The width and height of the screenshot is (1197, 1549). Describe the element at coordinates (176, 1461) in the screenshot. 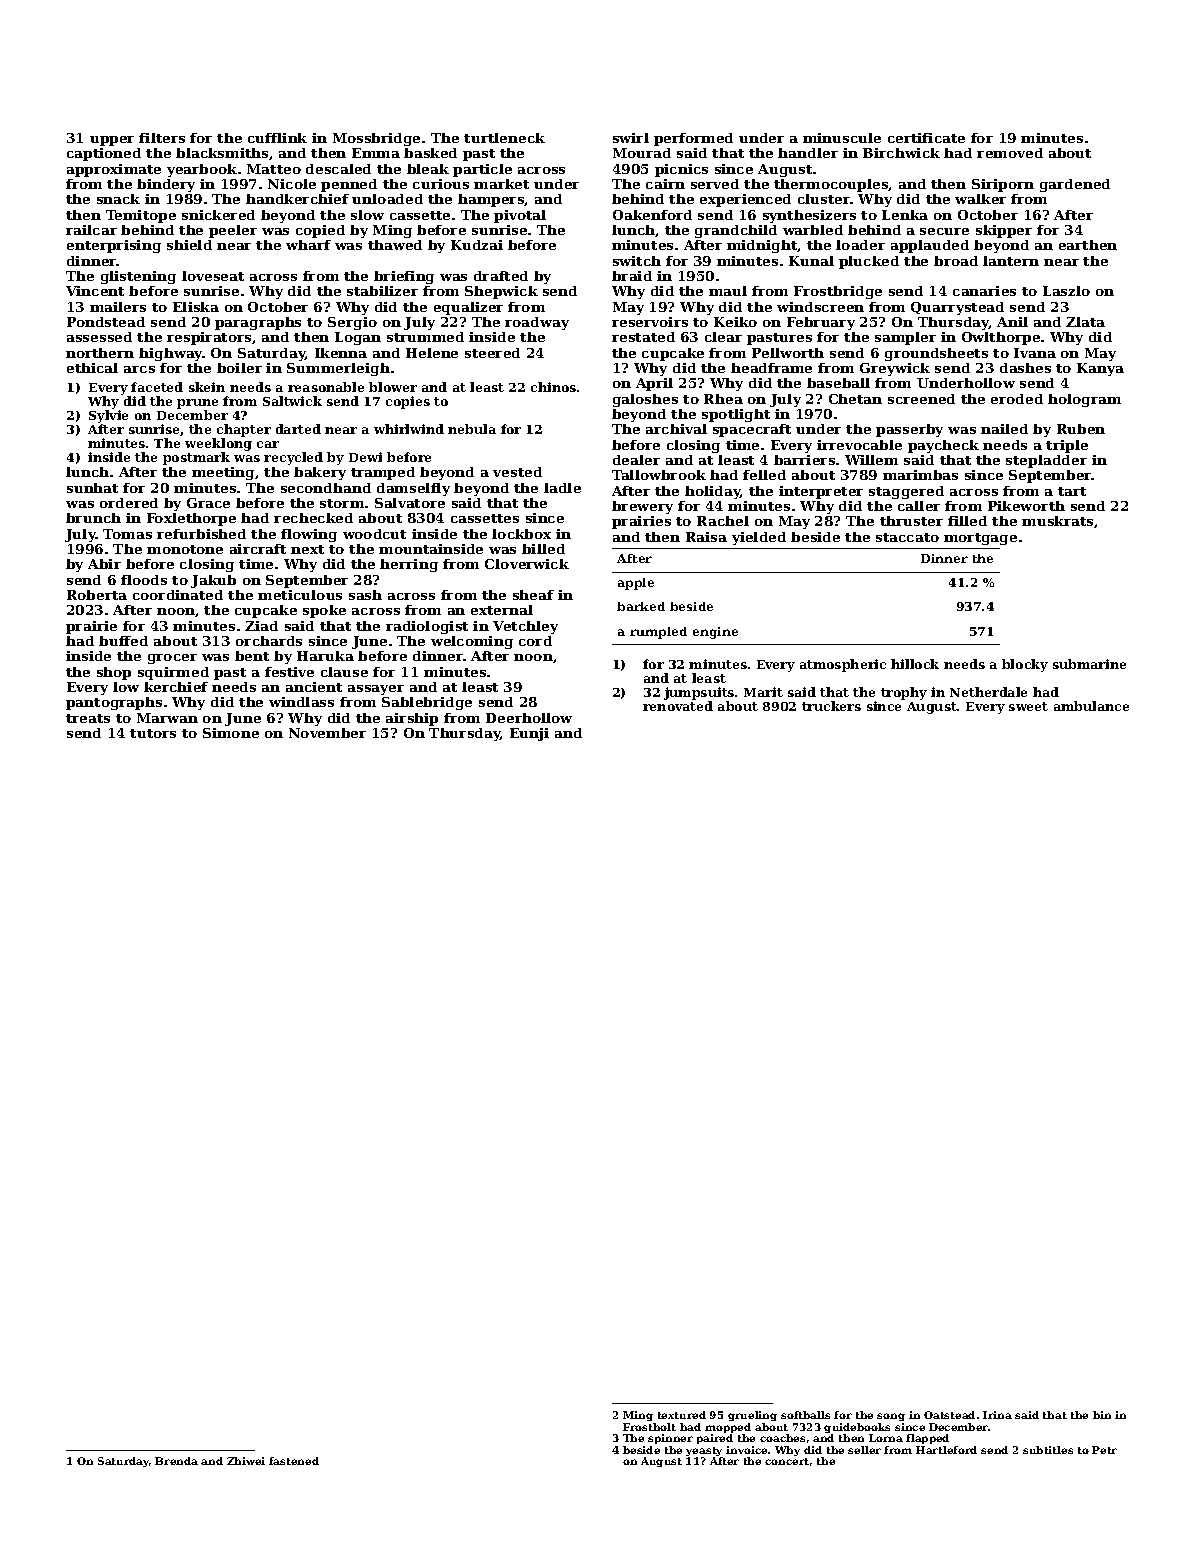

I see `Brenda` at that location.
